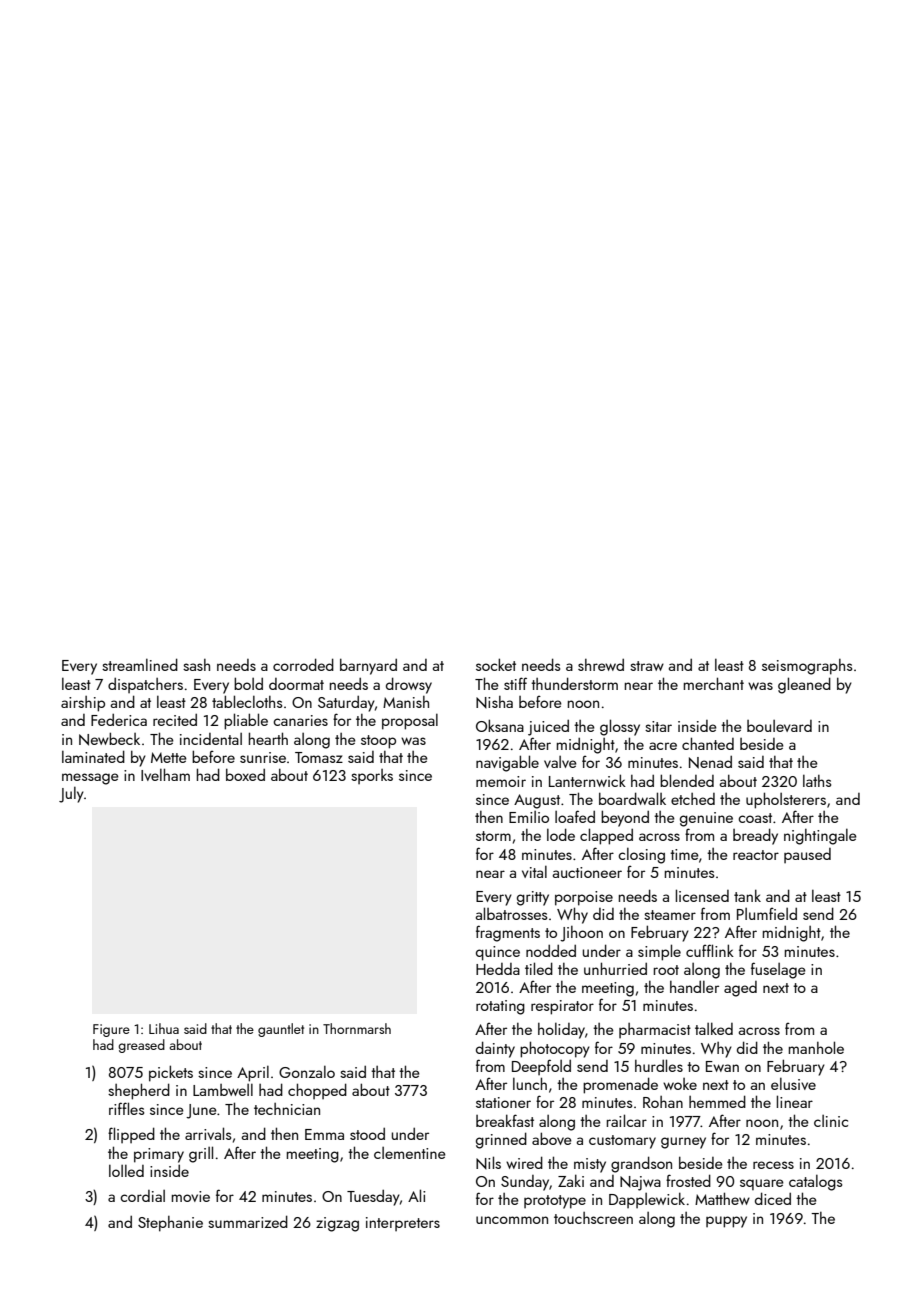 This screenshot has width=924, height=1314. Describe the element at coordinates (319, 757) in the screenshot. I see `Tomasz` at that location.
